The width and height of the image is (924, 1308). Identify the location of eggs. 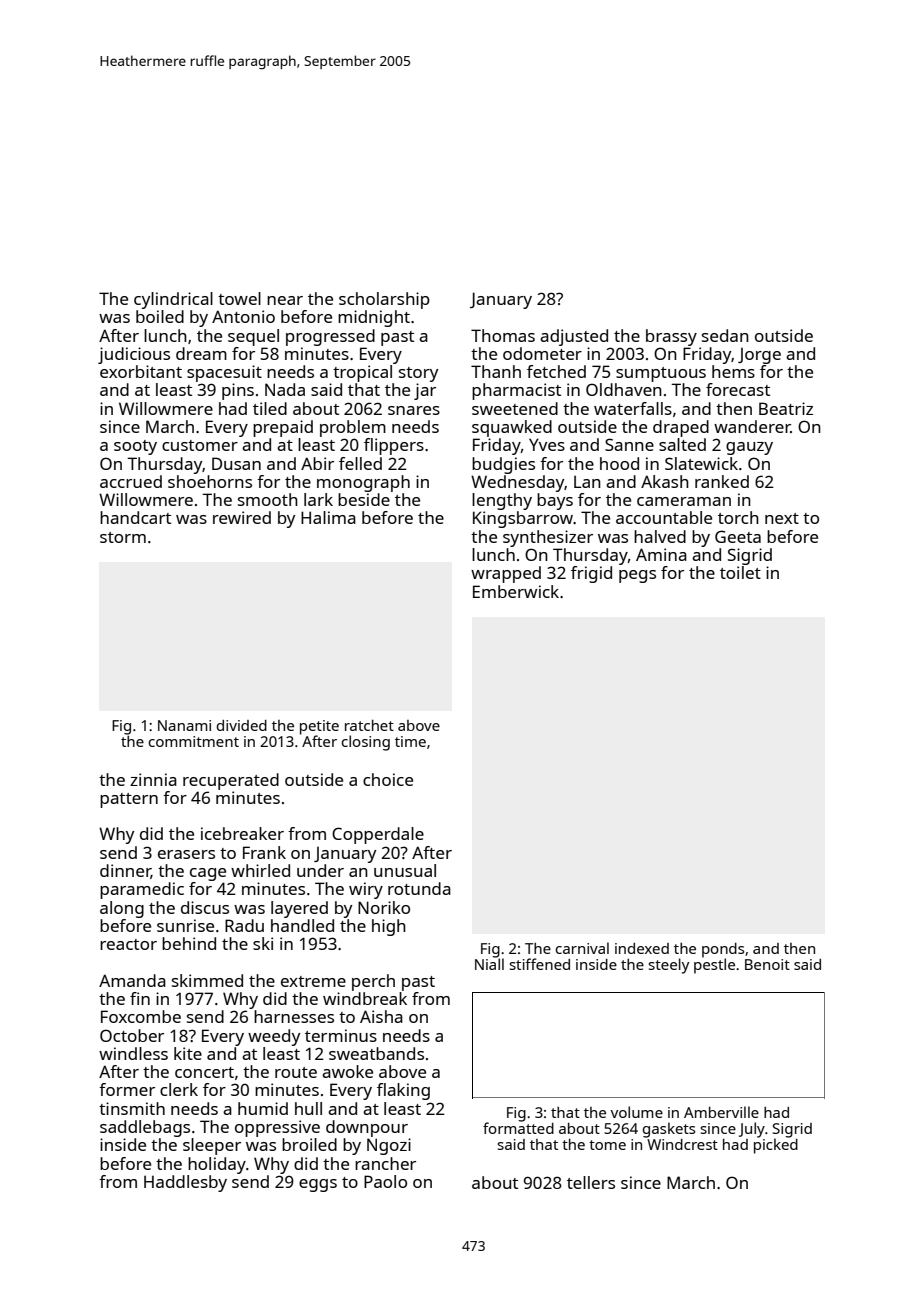
(318, 1185).
